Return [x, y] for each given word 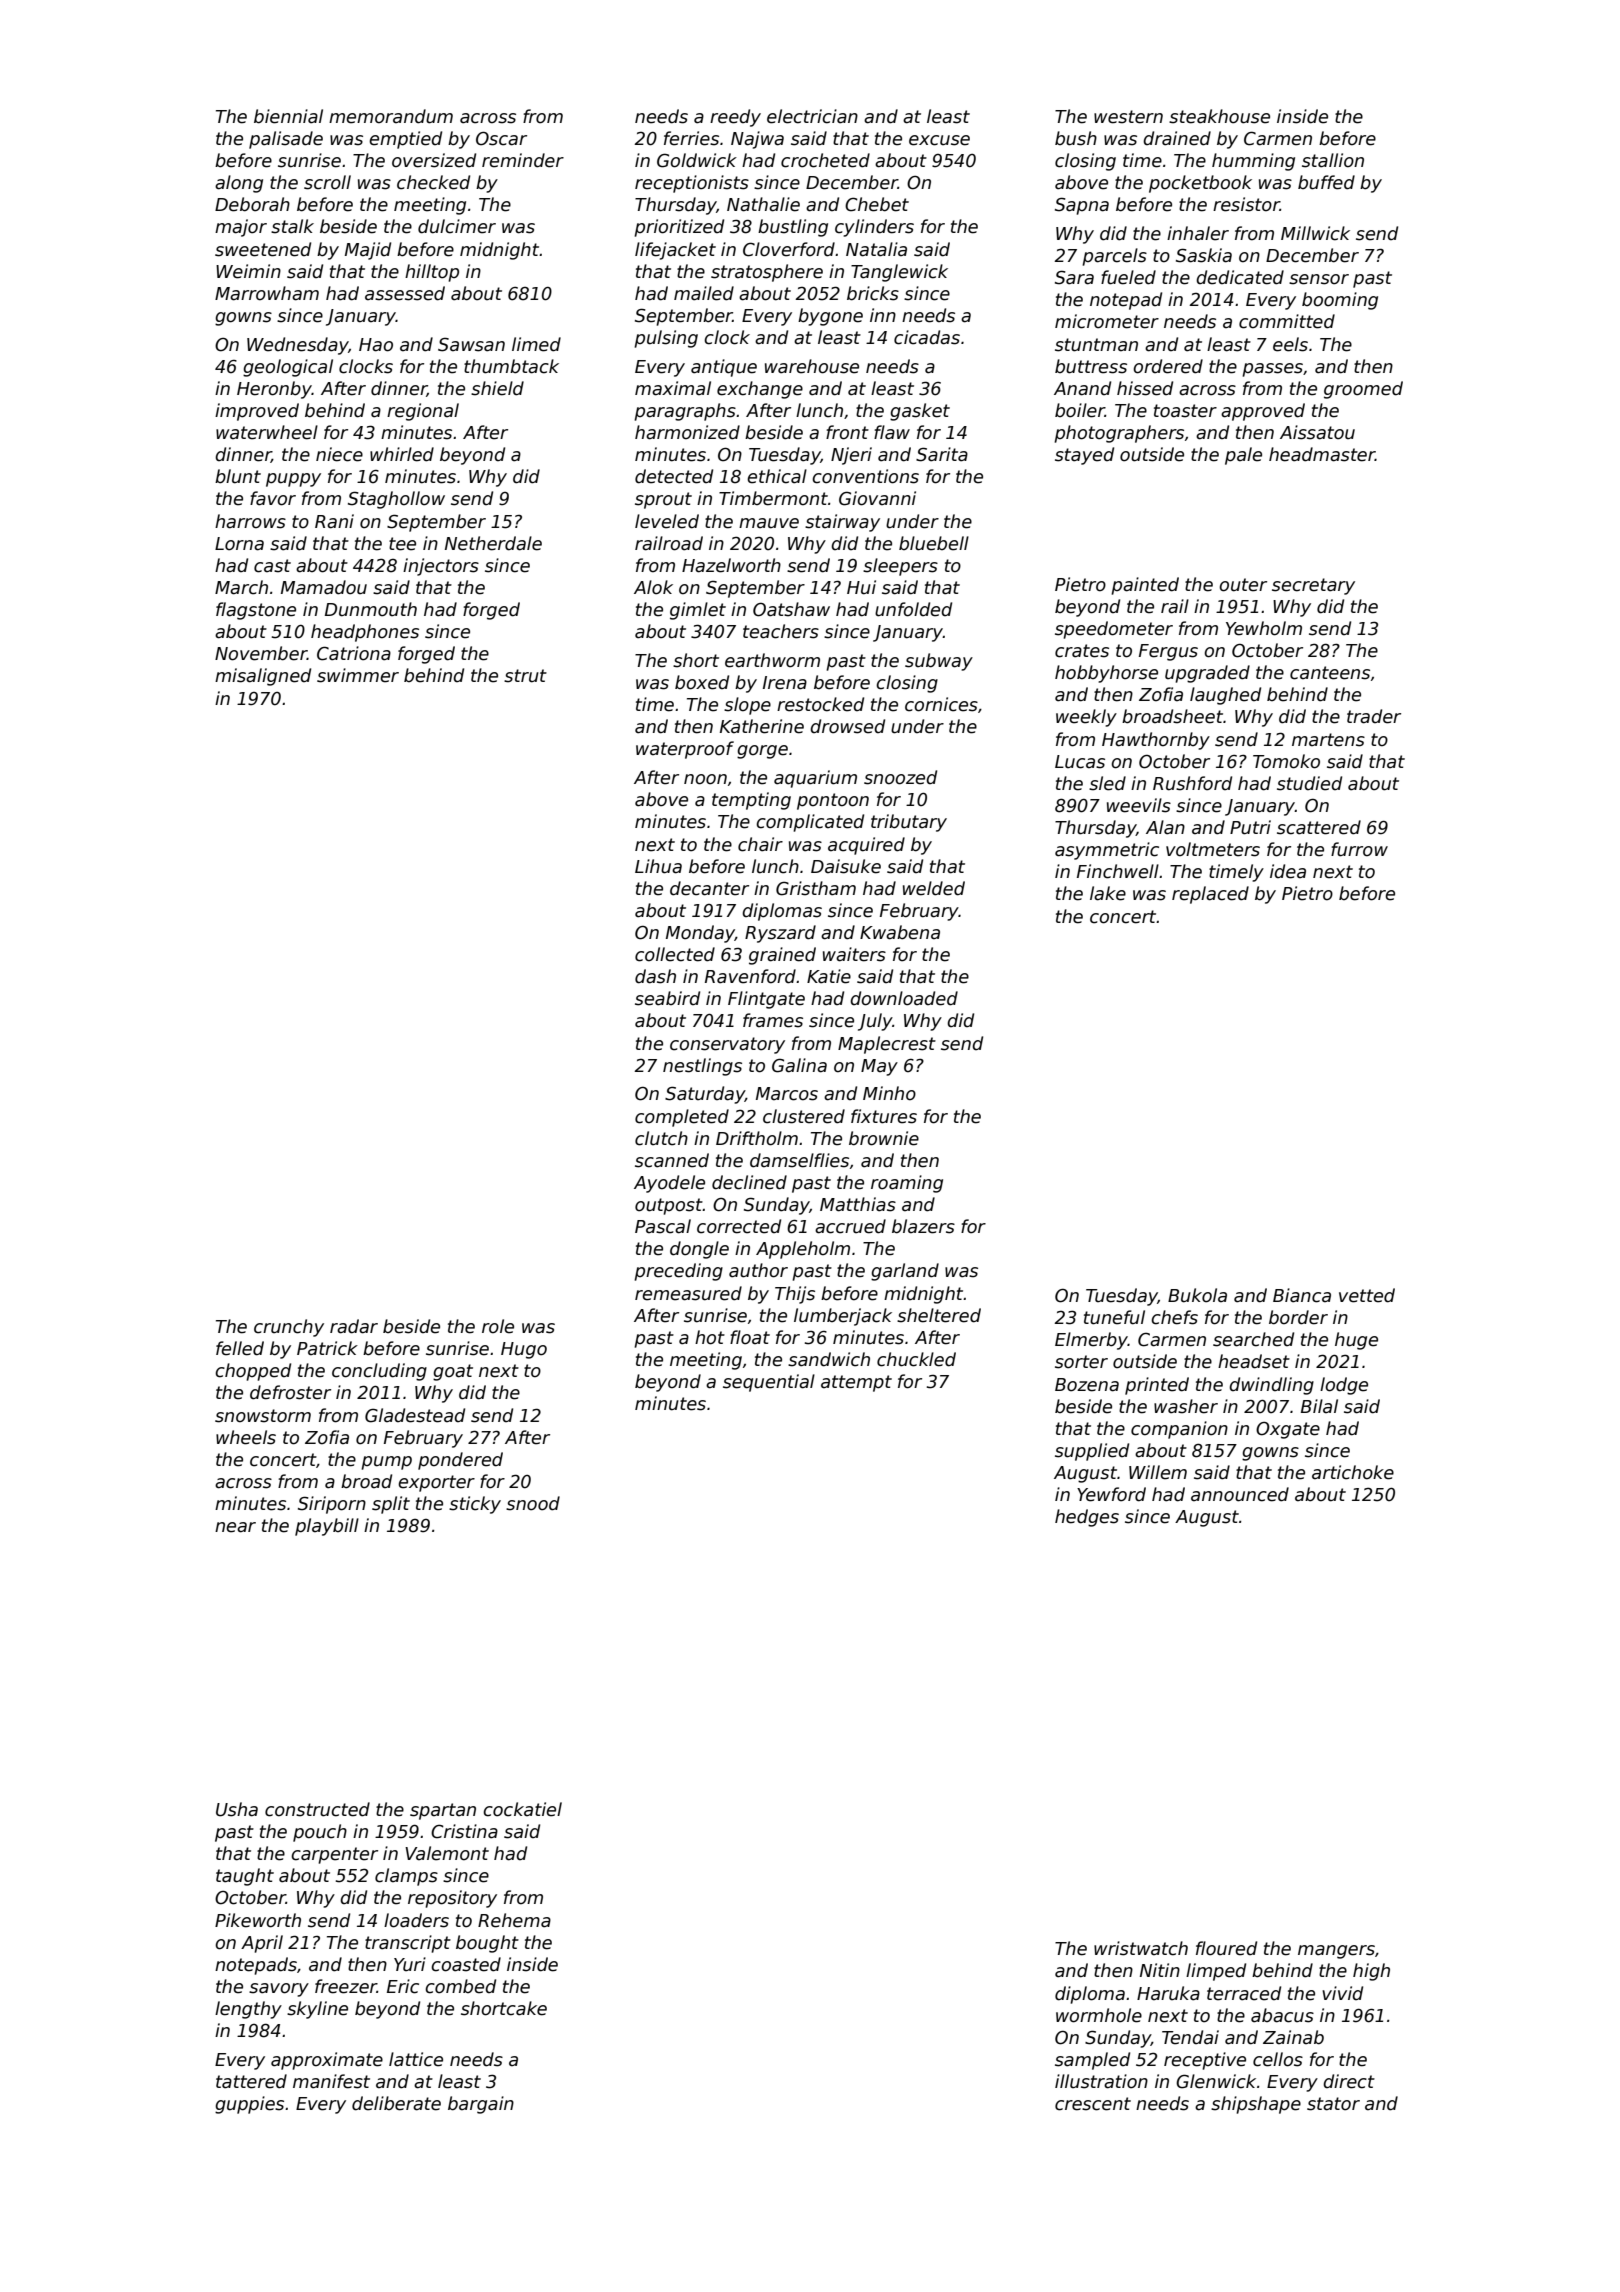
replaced [1210, 895]
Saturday [705, 1095]
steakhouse [1219, 116]
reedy [735, 118]
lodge [1344, 1386]
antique [724, 368]
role [498, 1326]
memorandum [391, 116]
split [391, 1505]
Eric [403, 1986]
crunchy [289, 1328]
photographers [1119, 434]
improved [257, 412]
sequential [769, 1383]
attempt [856, 1383]
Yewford [1111, 1494]
